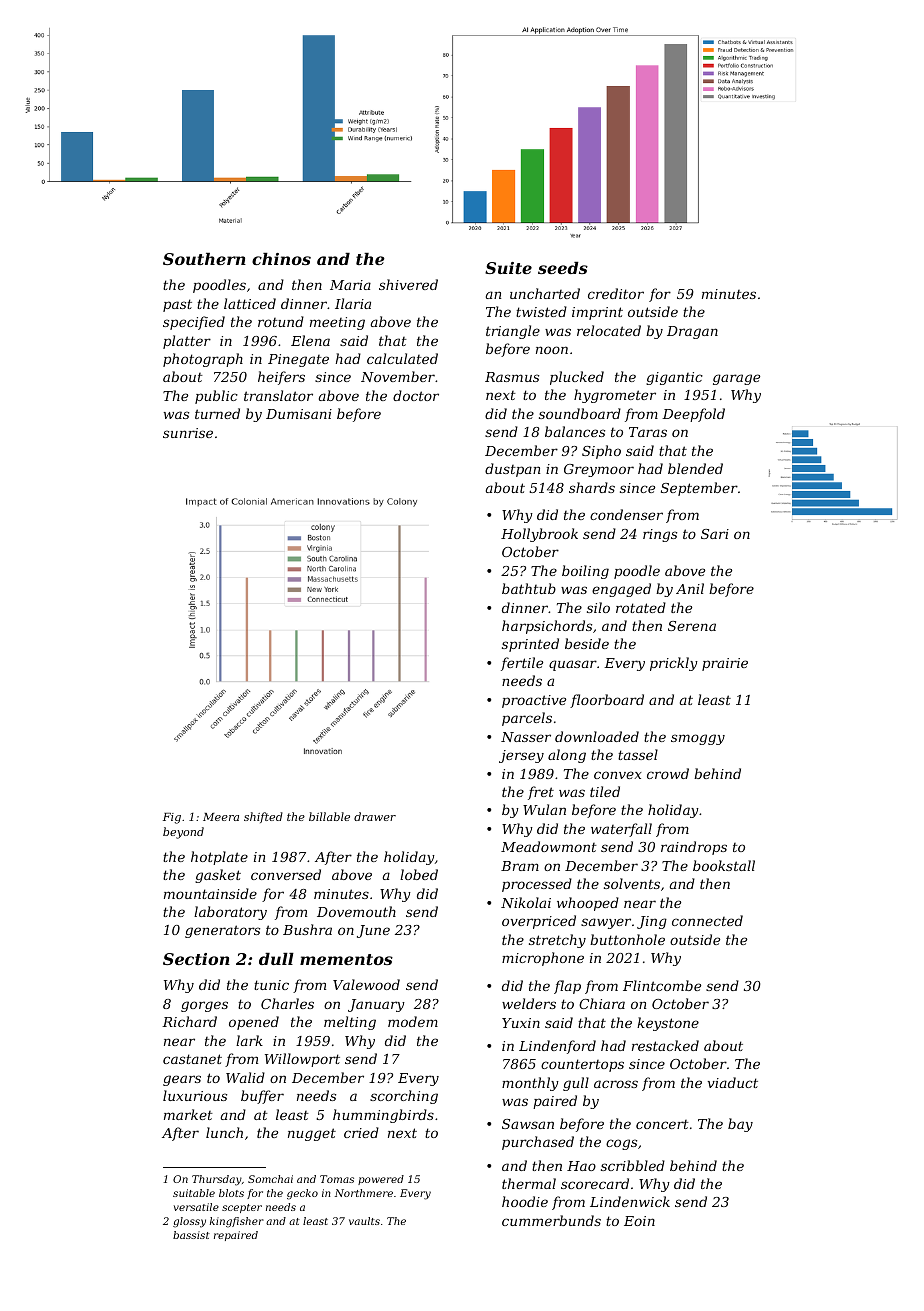  I want to click on Hollybrook, so click(539, 535).
